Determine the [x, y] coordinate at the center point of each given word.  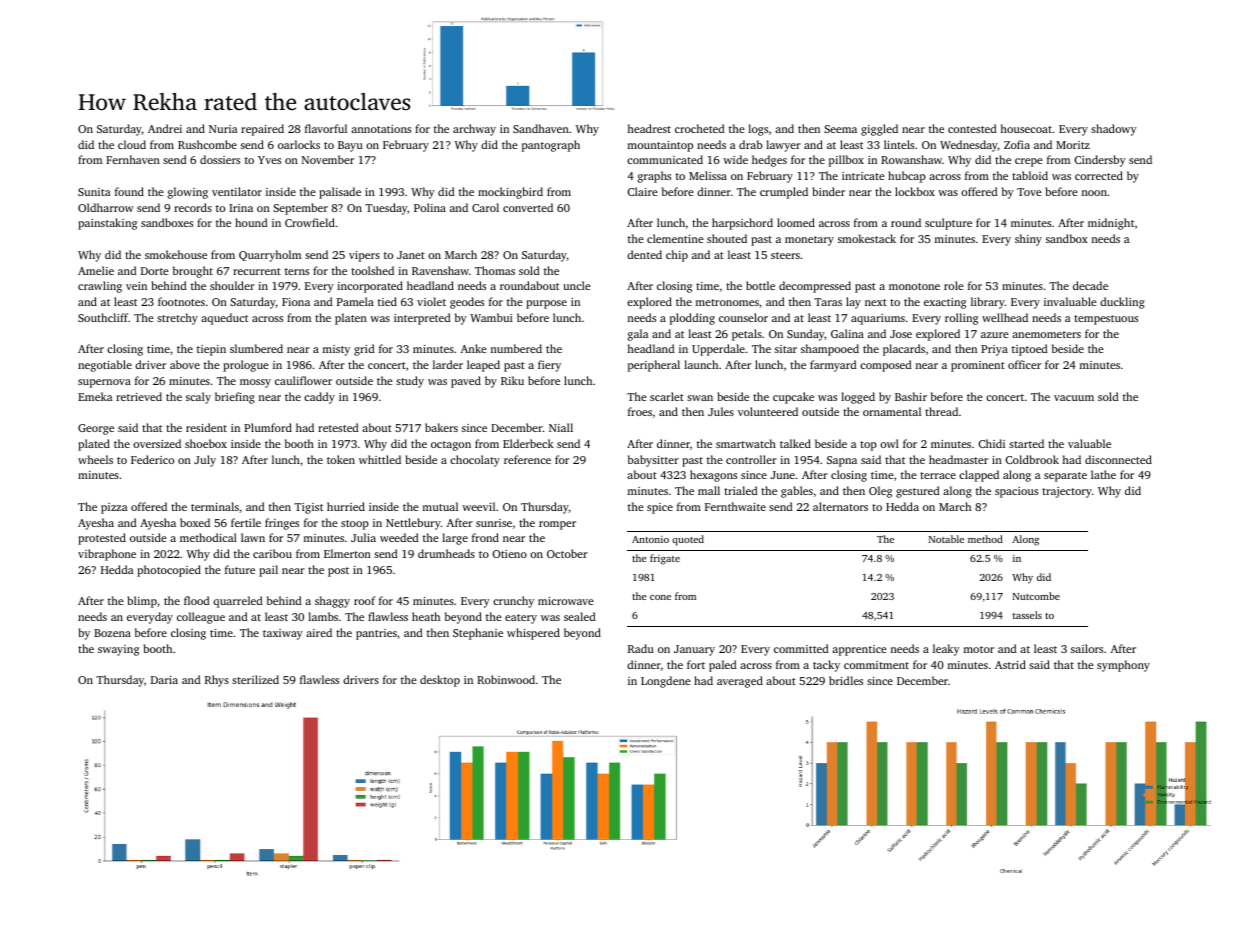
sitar [786, 349]
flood [197, 600]
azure [995, 335]
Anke [474, 348]
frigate [665, 559]
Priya [994, 350]
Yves [269, 160]
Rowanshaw [911, 159]
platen [351, 319]
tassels [1027, 615]
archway [474, 130]
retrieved [139, 396]
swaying [118, 650]
